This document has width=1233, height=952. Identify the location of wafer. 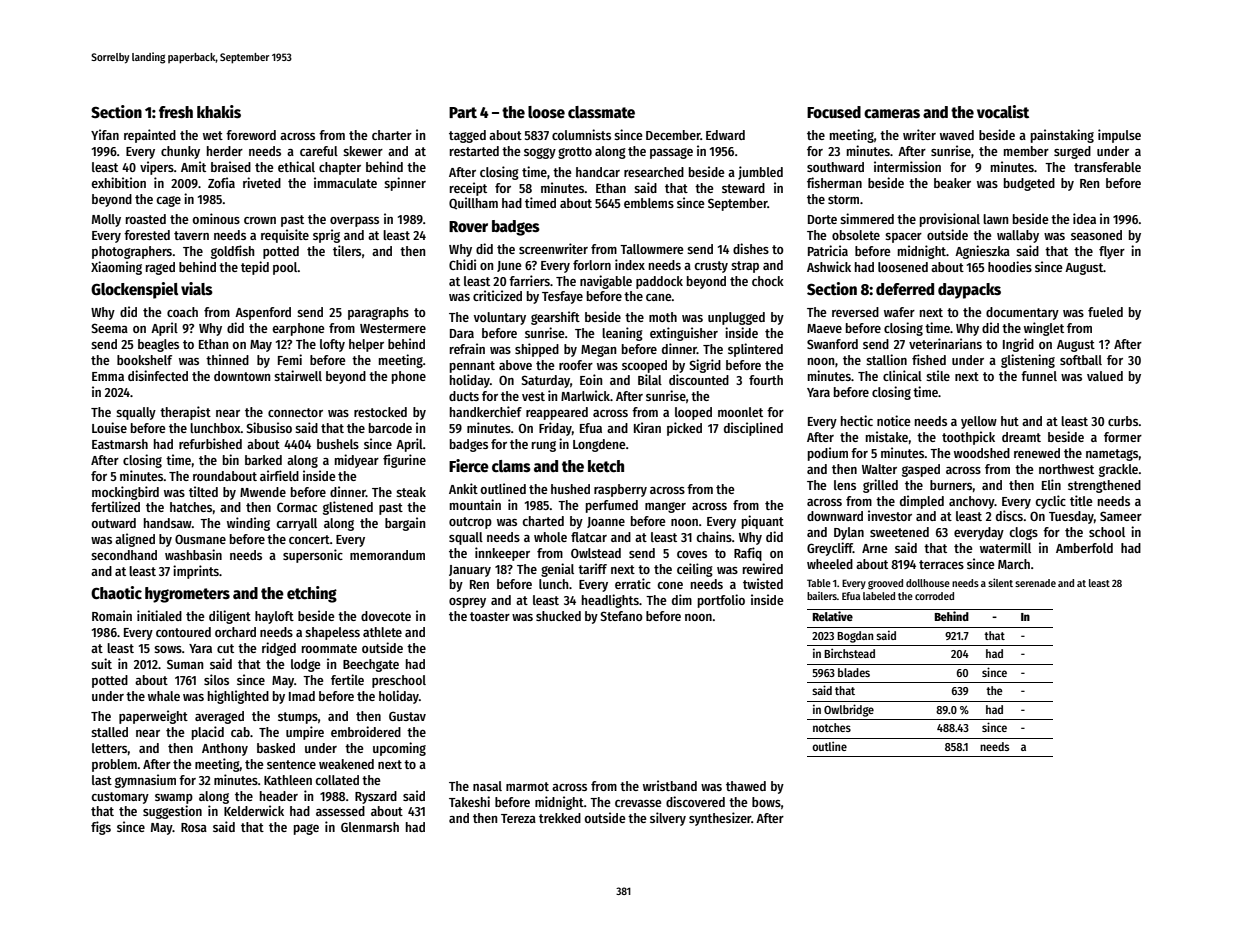
(899, 312).
